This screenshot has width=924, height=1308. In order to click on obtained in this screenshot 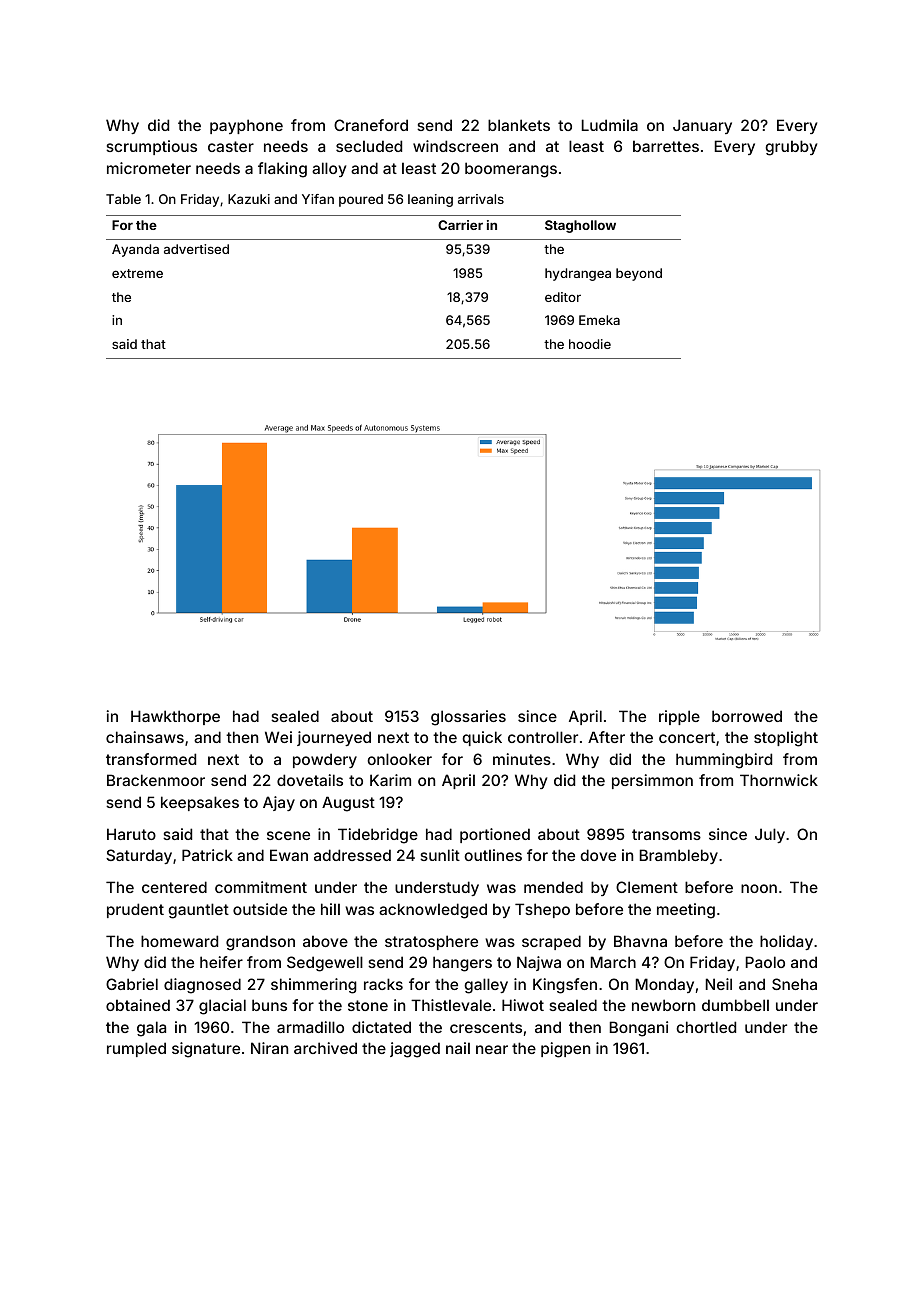, I will do `click(138, 1005)`.
